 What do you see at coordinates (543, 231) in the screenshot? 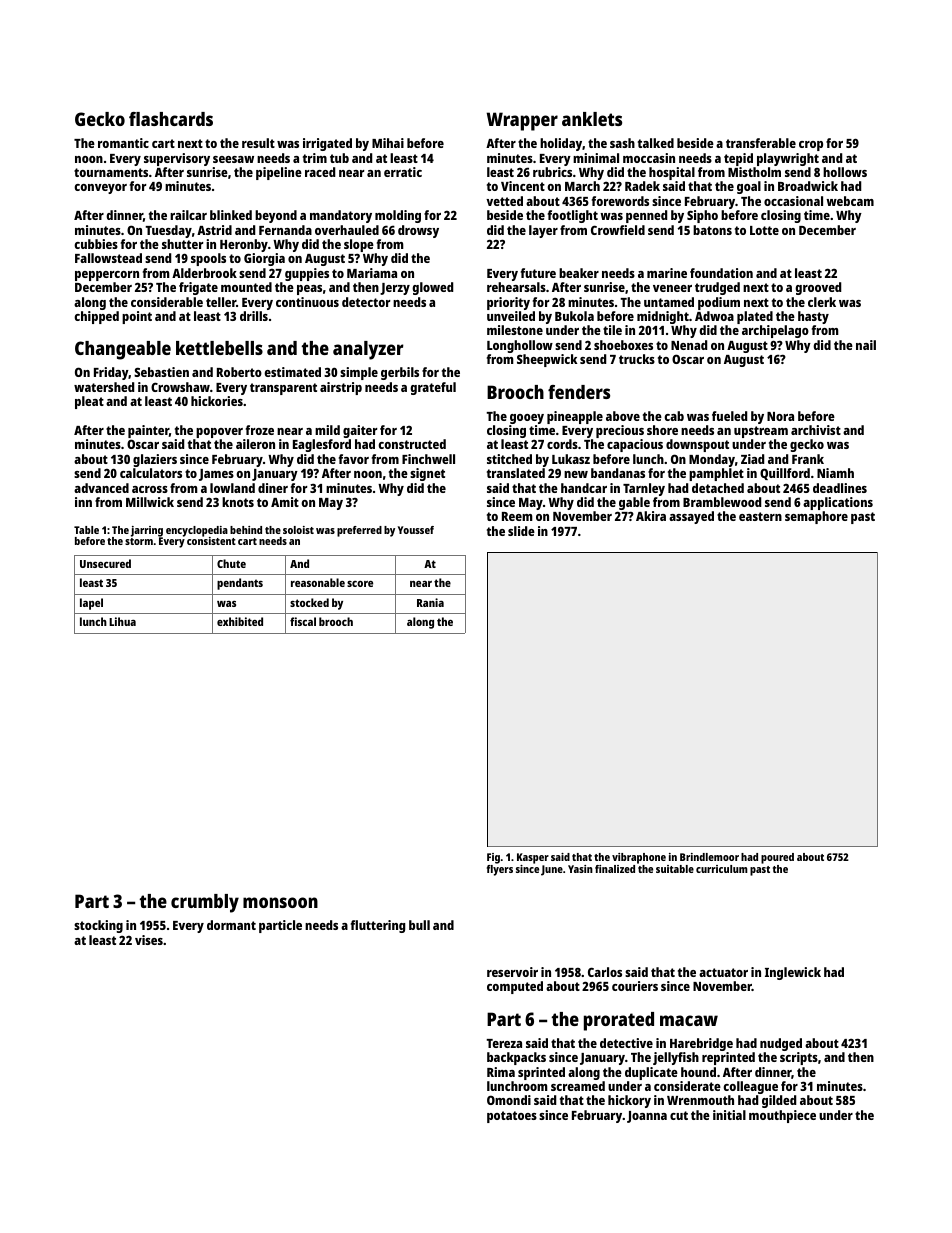
I see `layer` at bounding box center [543, 231].
